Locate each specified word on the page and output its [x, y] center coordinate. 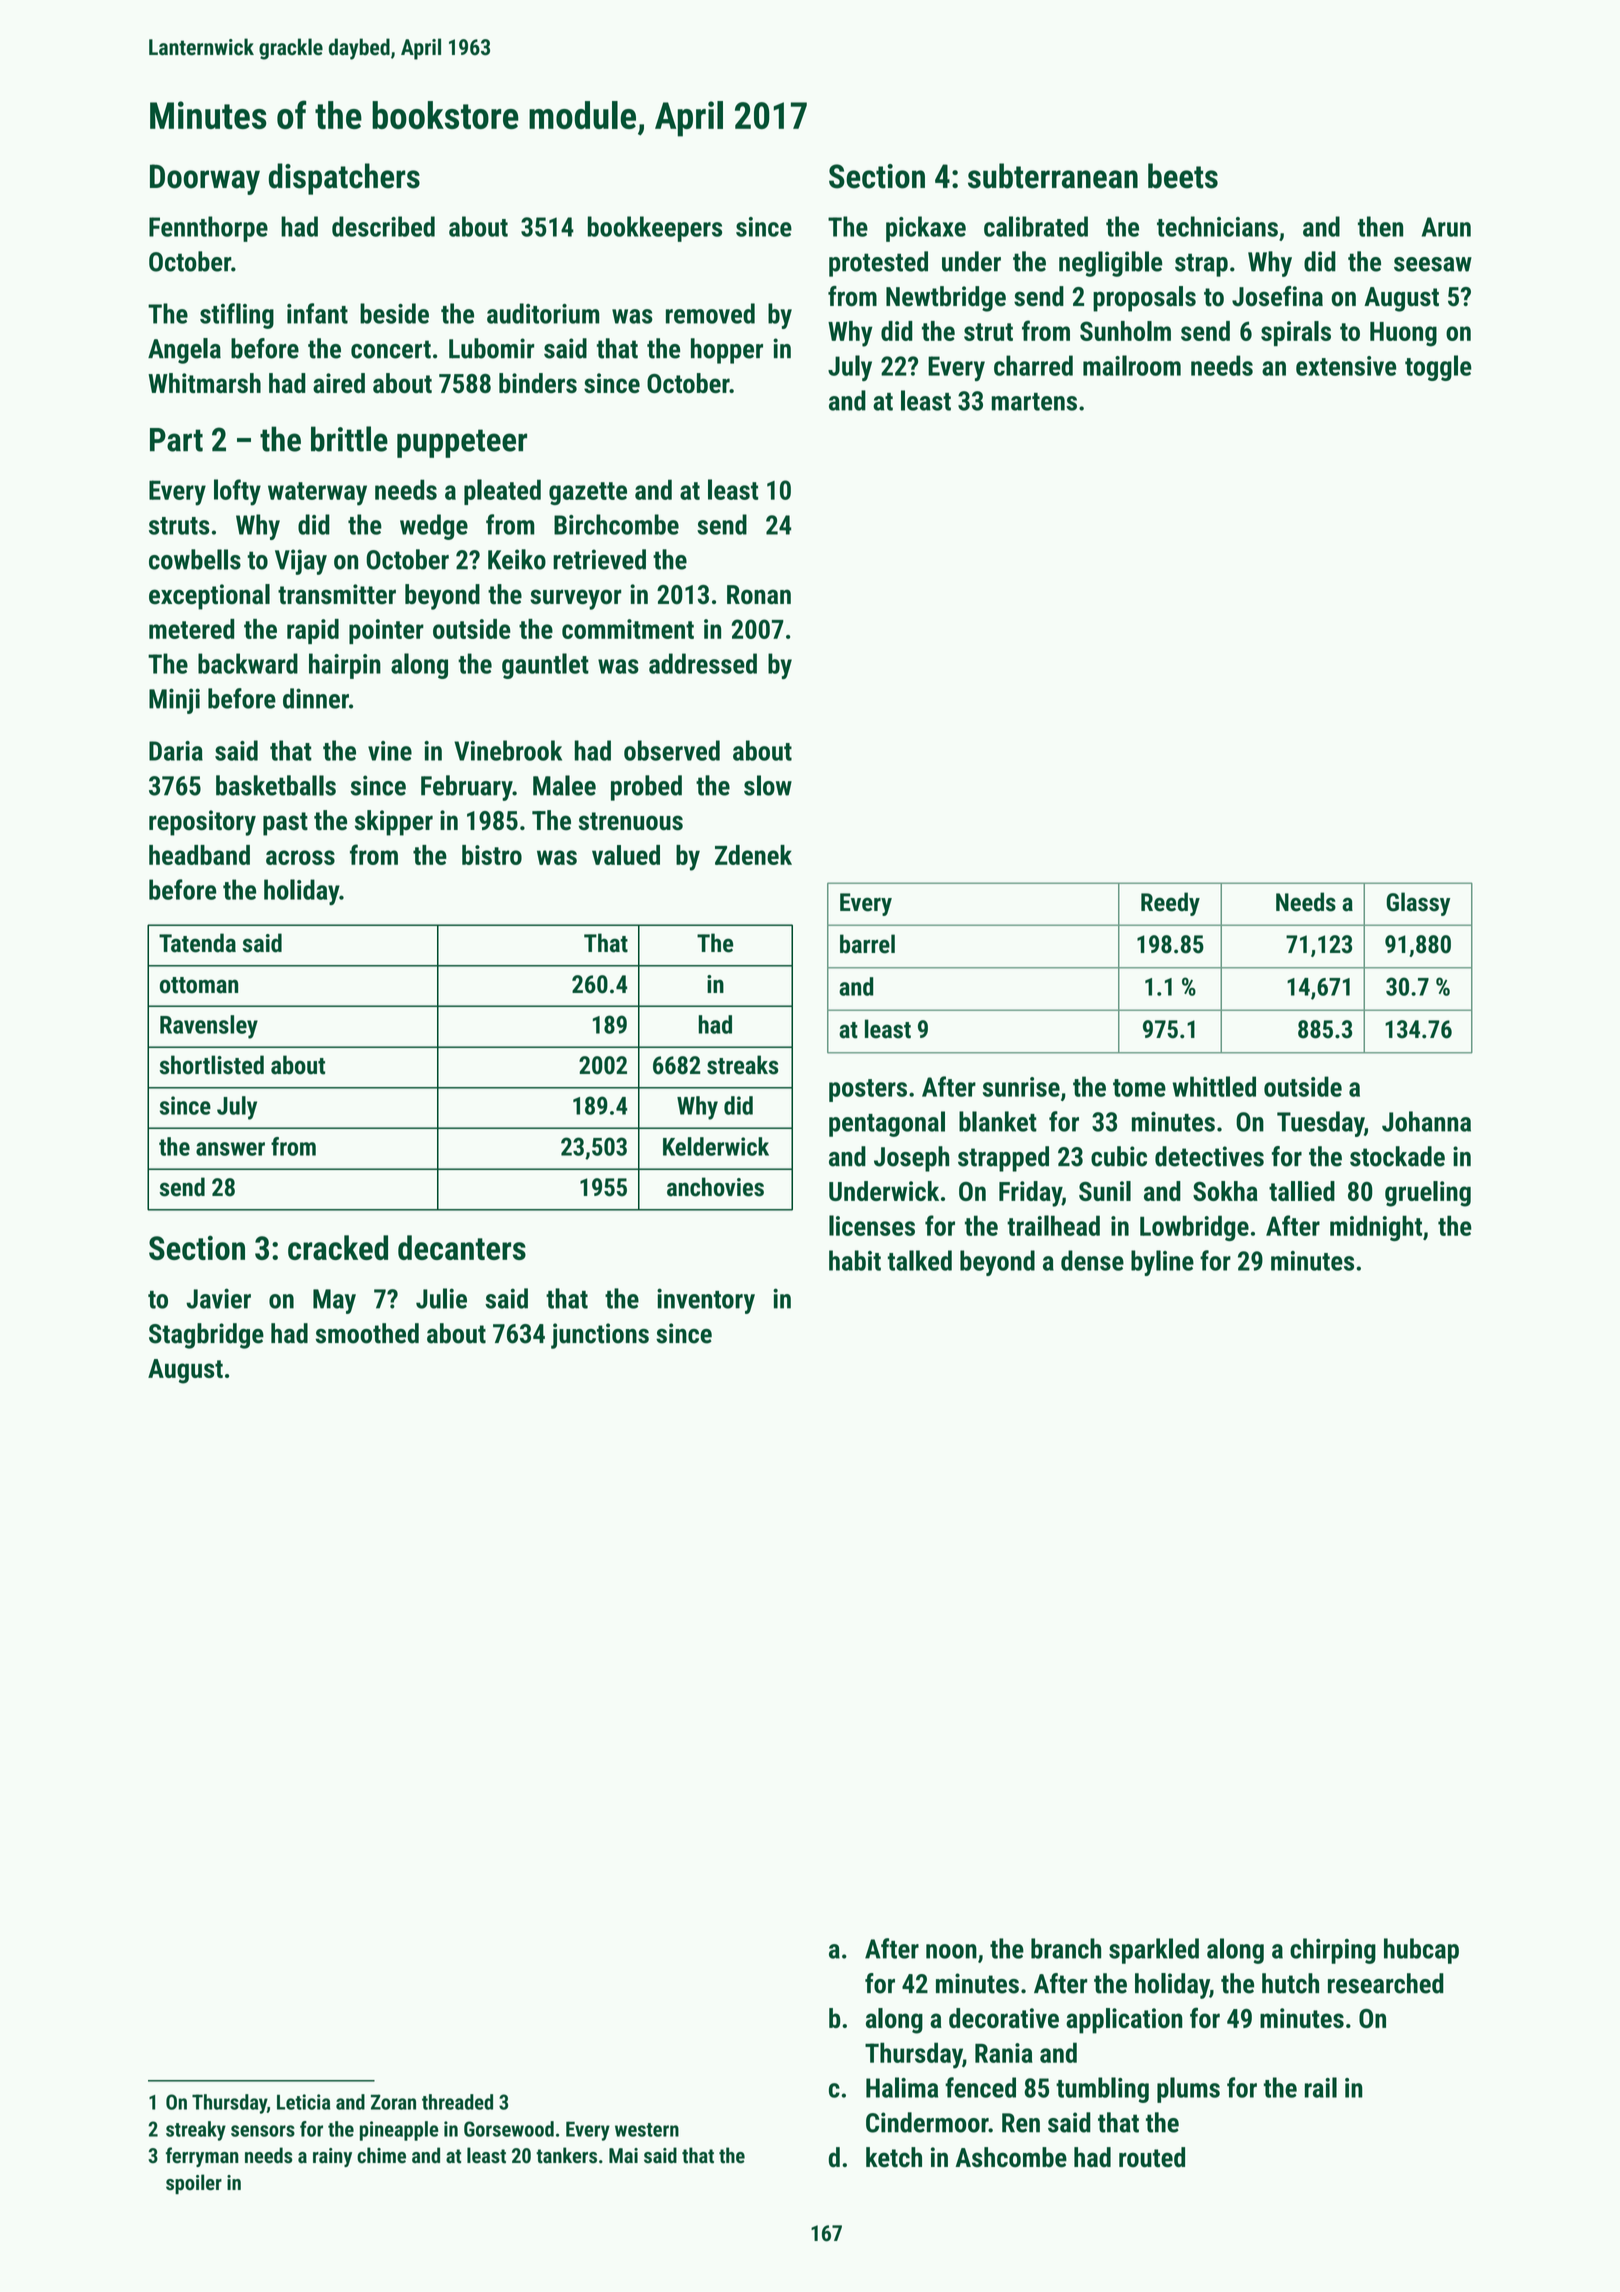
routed [1152, 2157]
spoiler [194, 2184]
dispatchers [344, 179]
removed [710, 313]
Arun [1446, 227]
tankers [566, 2155]
